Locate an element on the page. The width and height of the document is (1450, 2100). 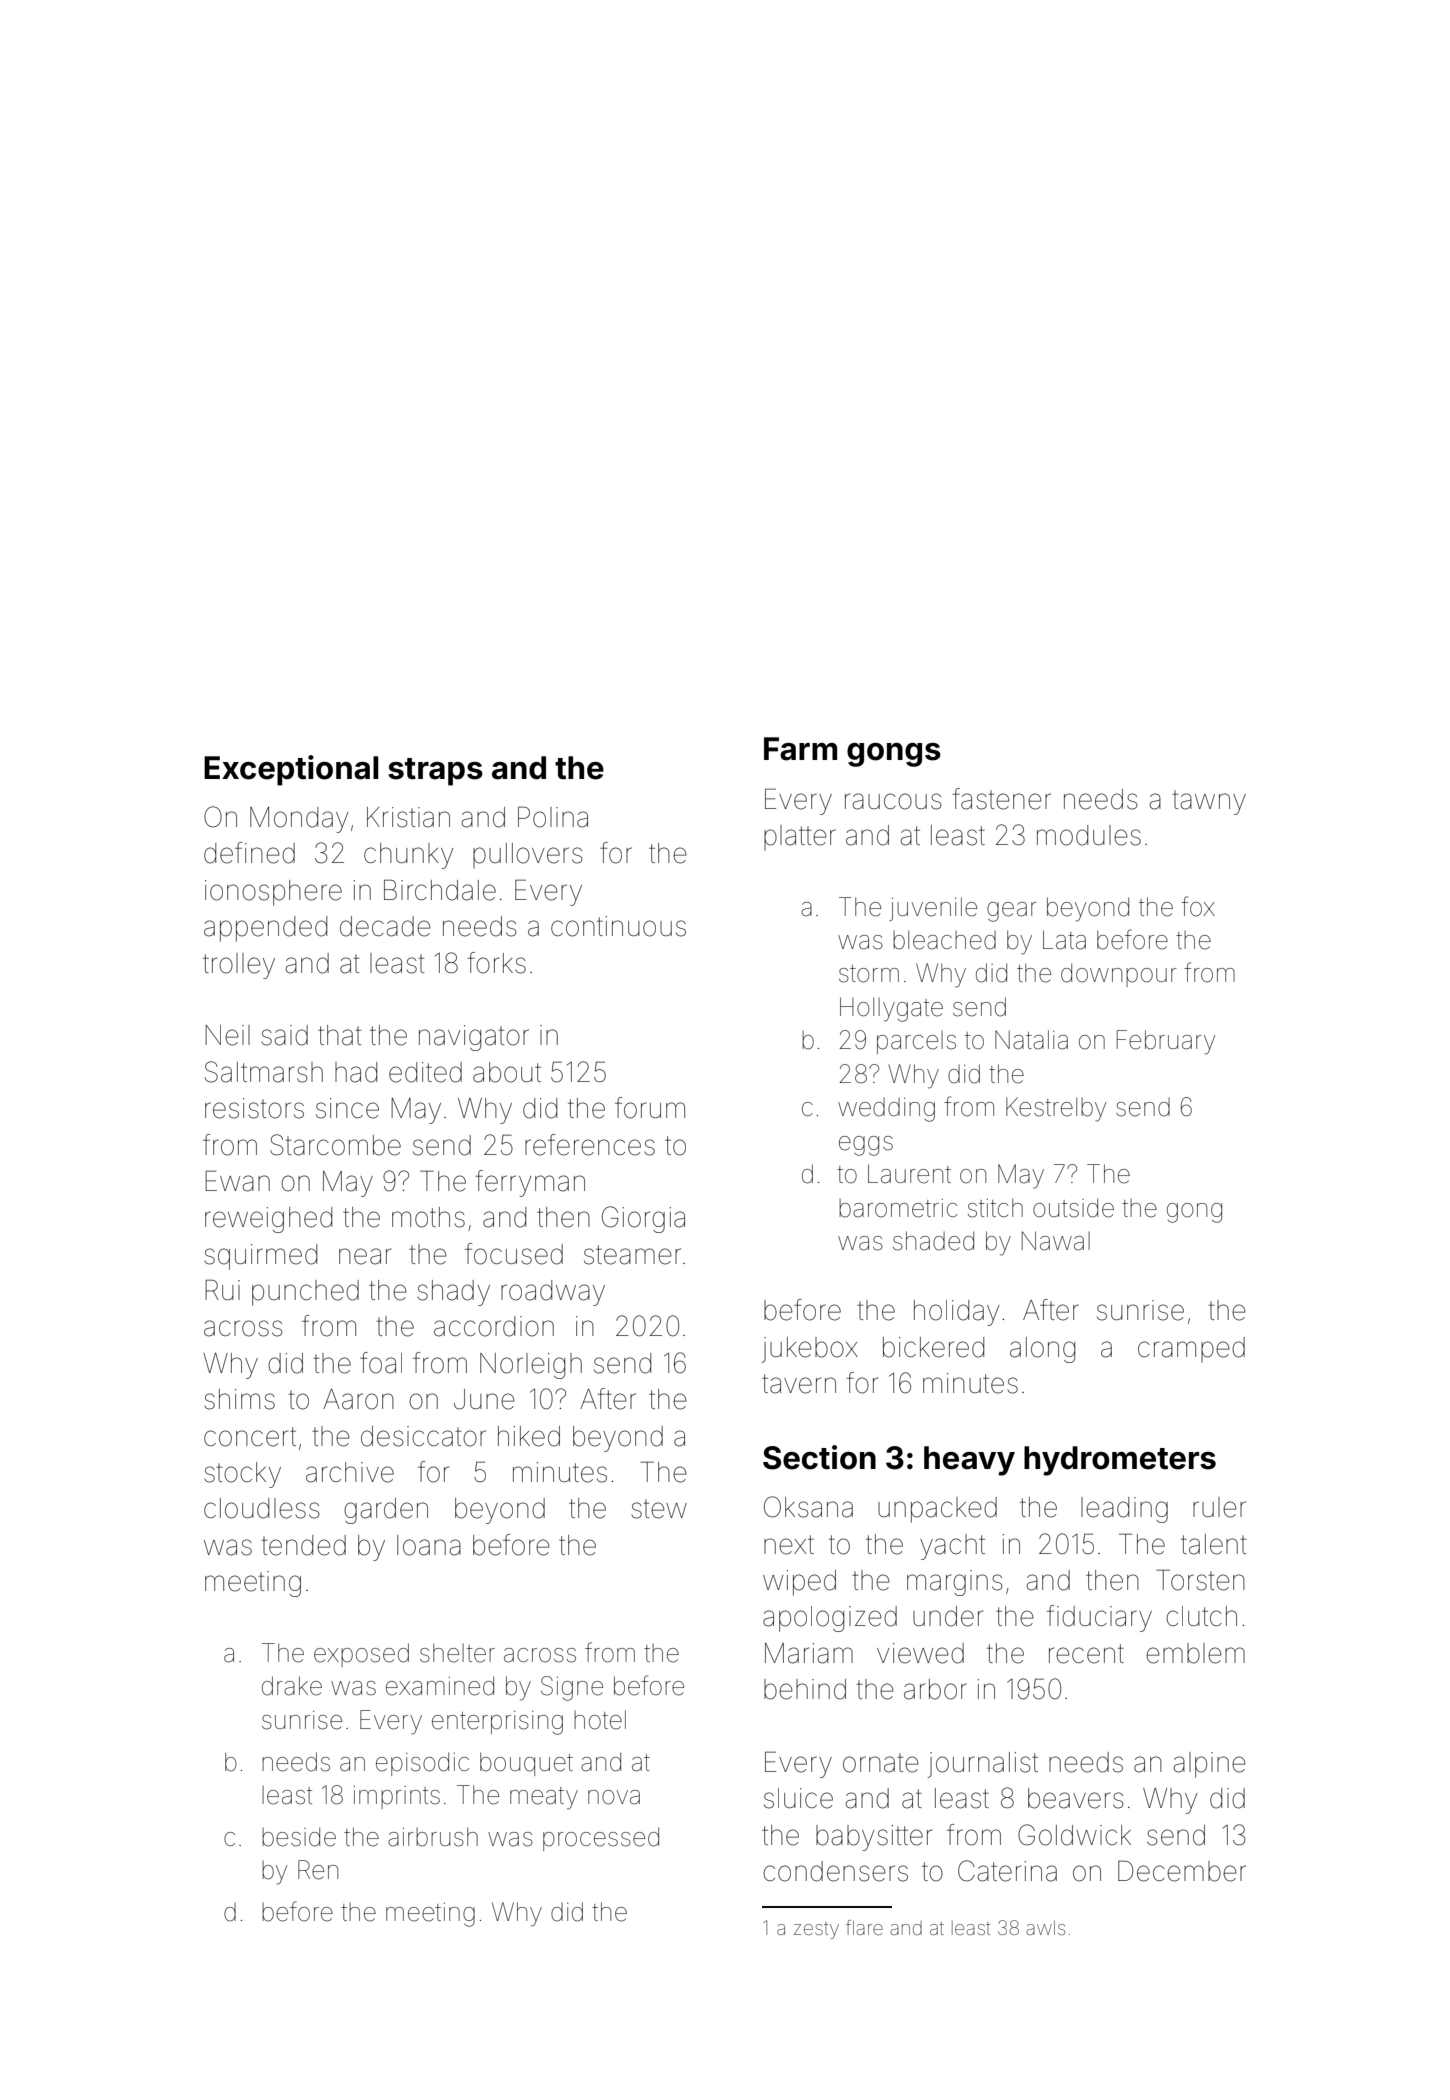
Exceptional is located at coordinates (291, 770).
